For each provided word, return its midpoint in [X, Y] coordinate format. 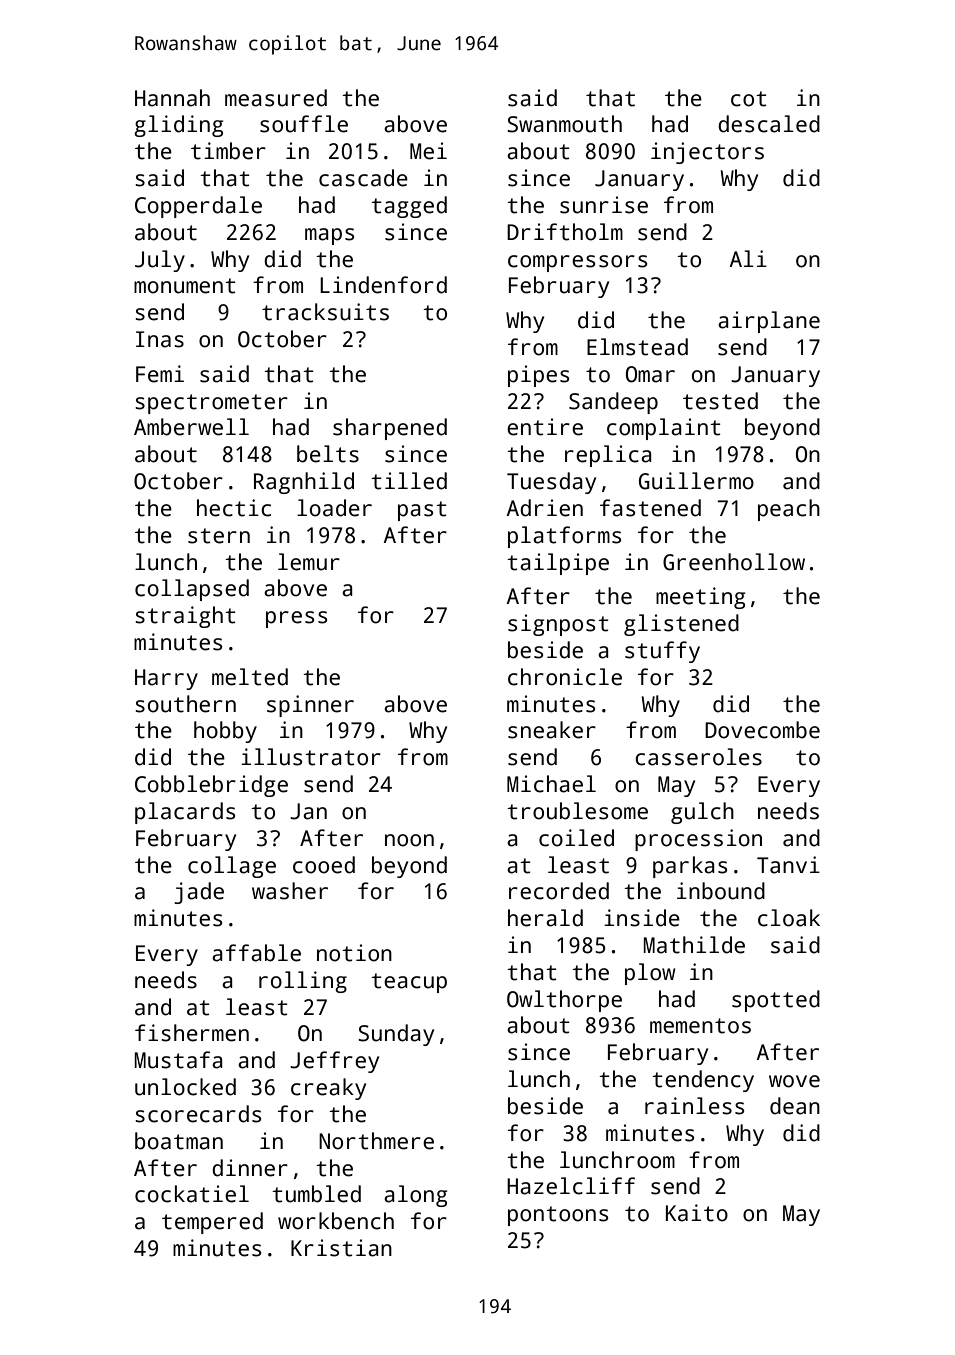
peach [789, 510]
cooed [324, 865]
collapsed [192, 590]
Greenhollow [734, 562]
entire [545, 427]
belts [328, 454]
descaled [769, 124]
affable [256, 953]
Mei [428, 151]
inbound [721, 891]
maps [329, 236]
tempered [212, 1223]
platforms [564, 537]
